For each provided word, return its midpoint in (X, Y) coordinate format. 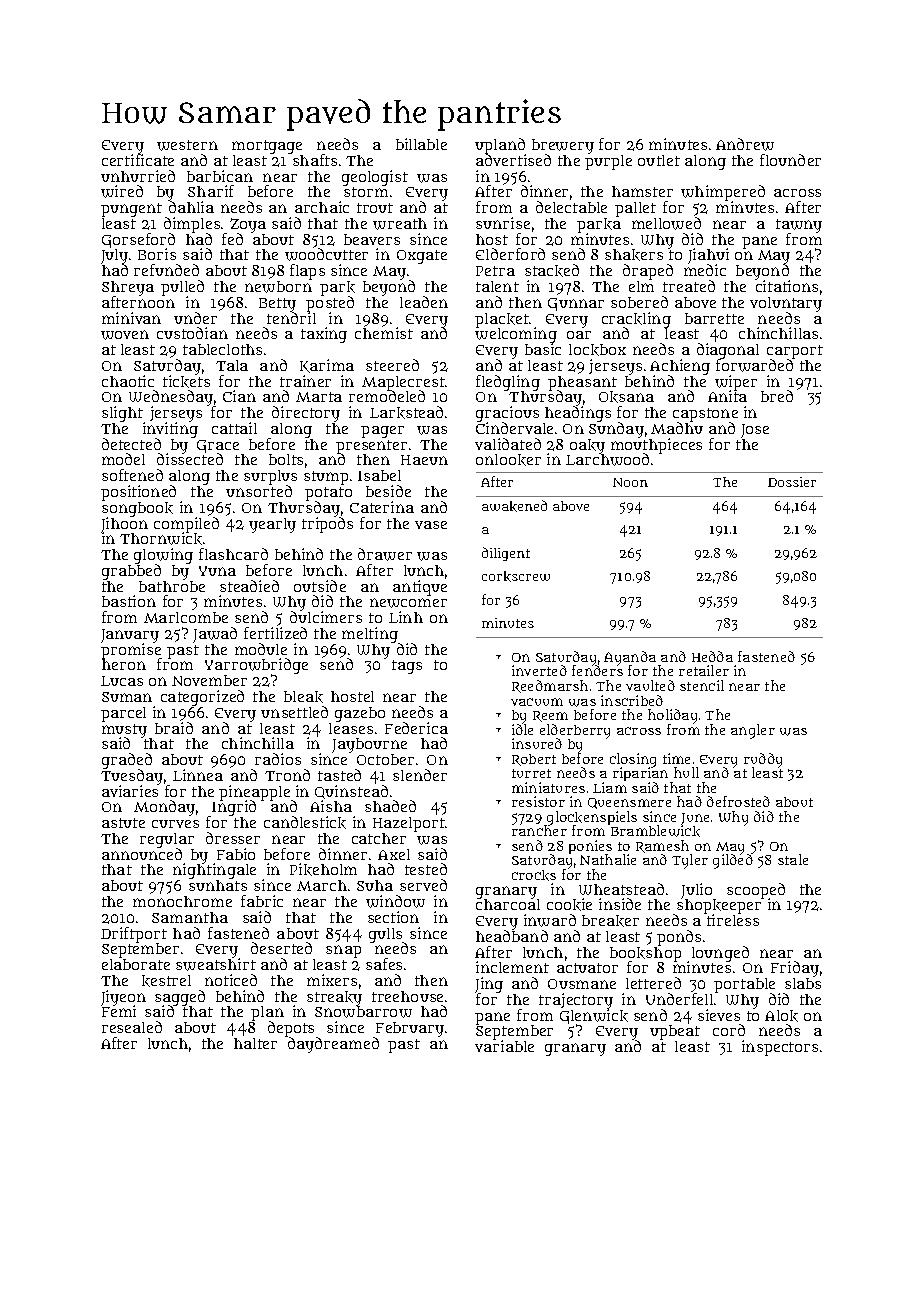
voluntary (786, 304)
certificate (138, 160)
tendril (291, 318)
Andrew (745, 144)
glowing (163, 556)
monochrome (182, 901)
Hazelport (409, 824)
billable (421, 144)
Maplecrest (403, 383)
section (393, 917)
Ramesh (662, 846)
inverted (539, 670)
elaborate (136, 964)
